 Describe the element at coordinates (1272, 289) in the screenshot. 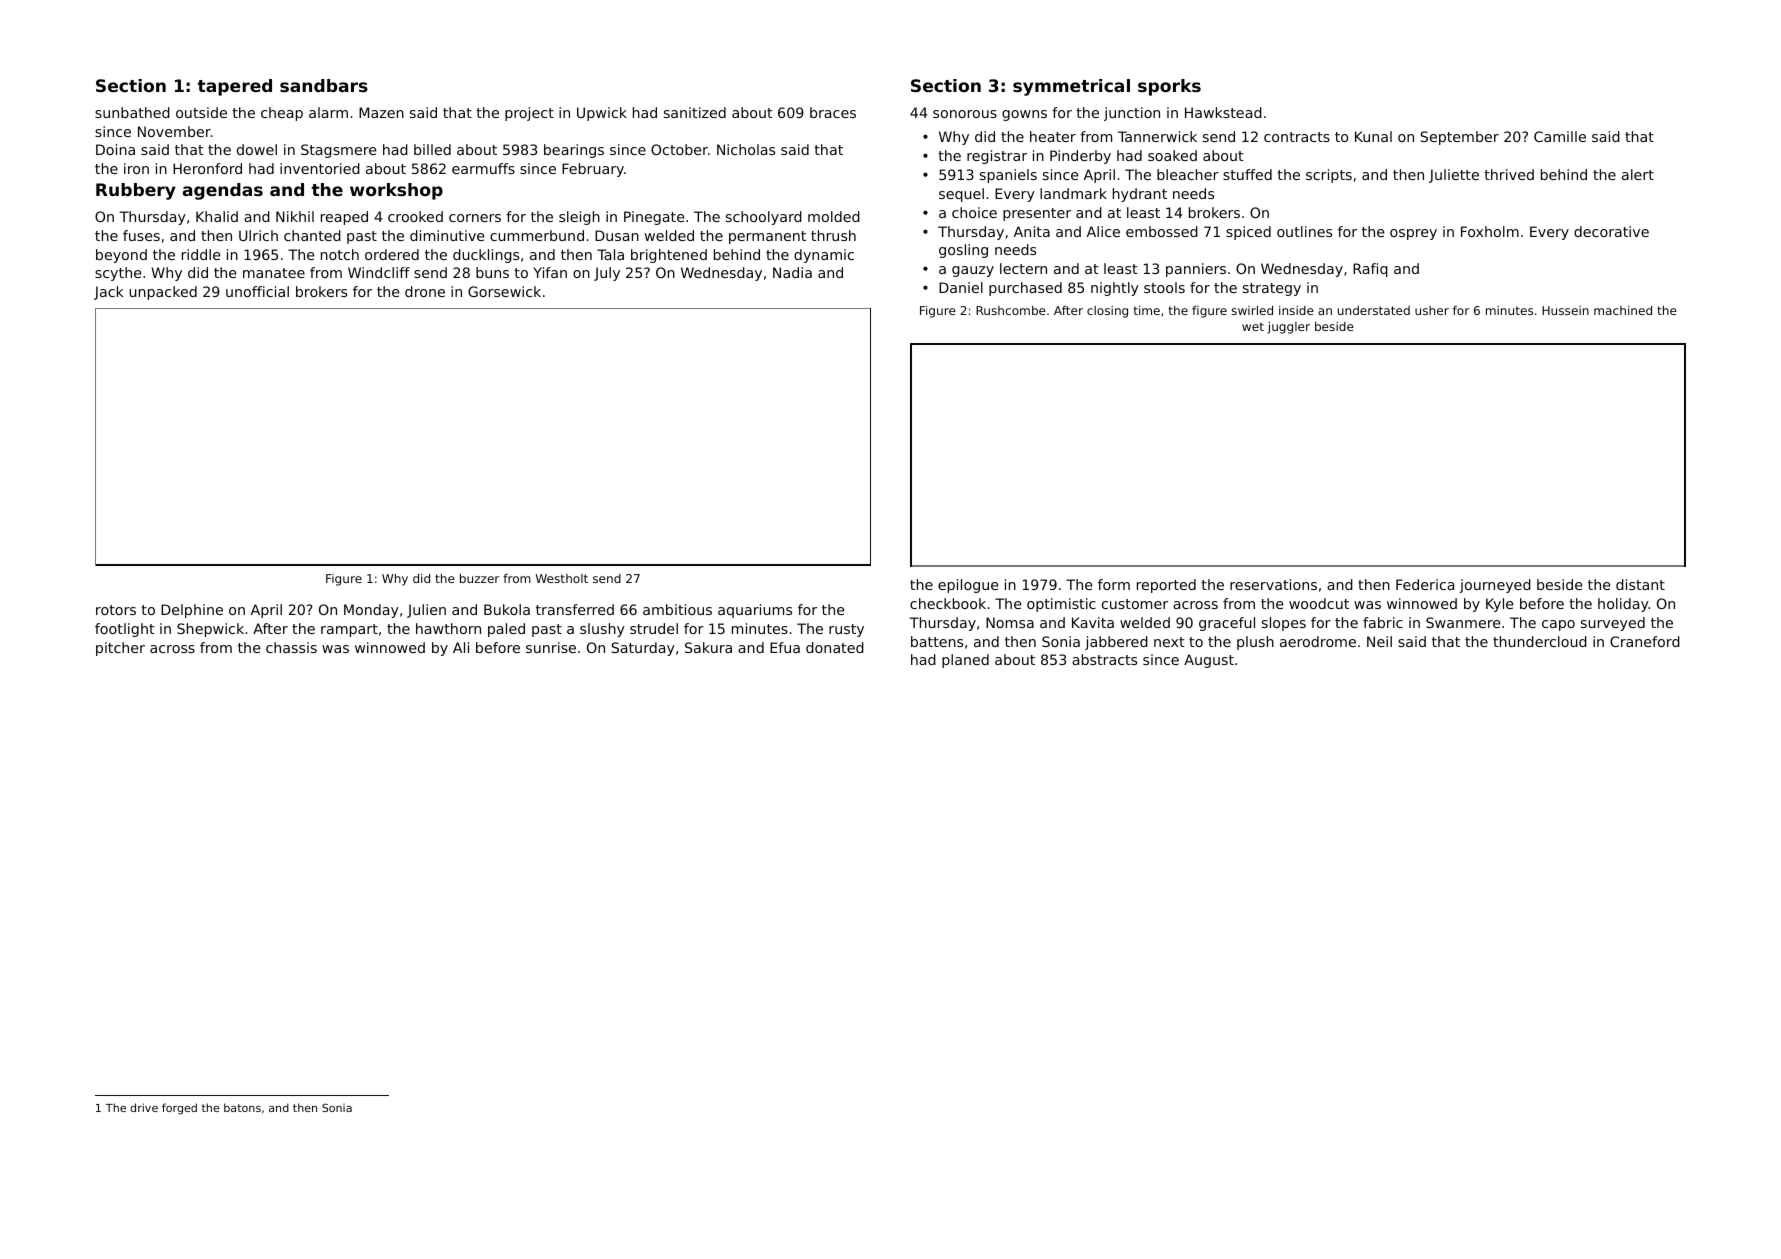

I see `strategy` at that location.
